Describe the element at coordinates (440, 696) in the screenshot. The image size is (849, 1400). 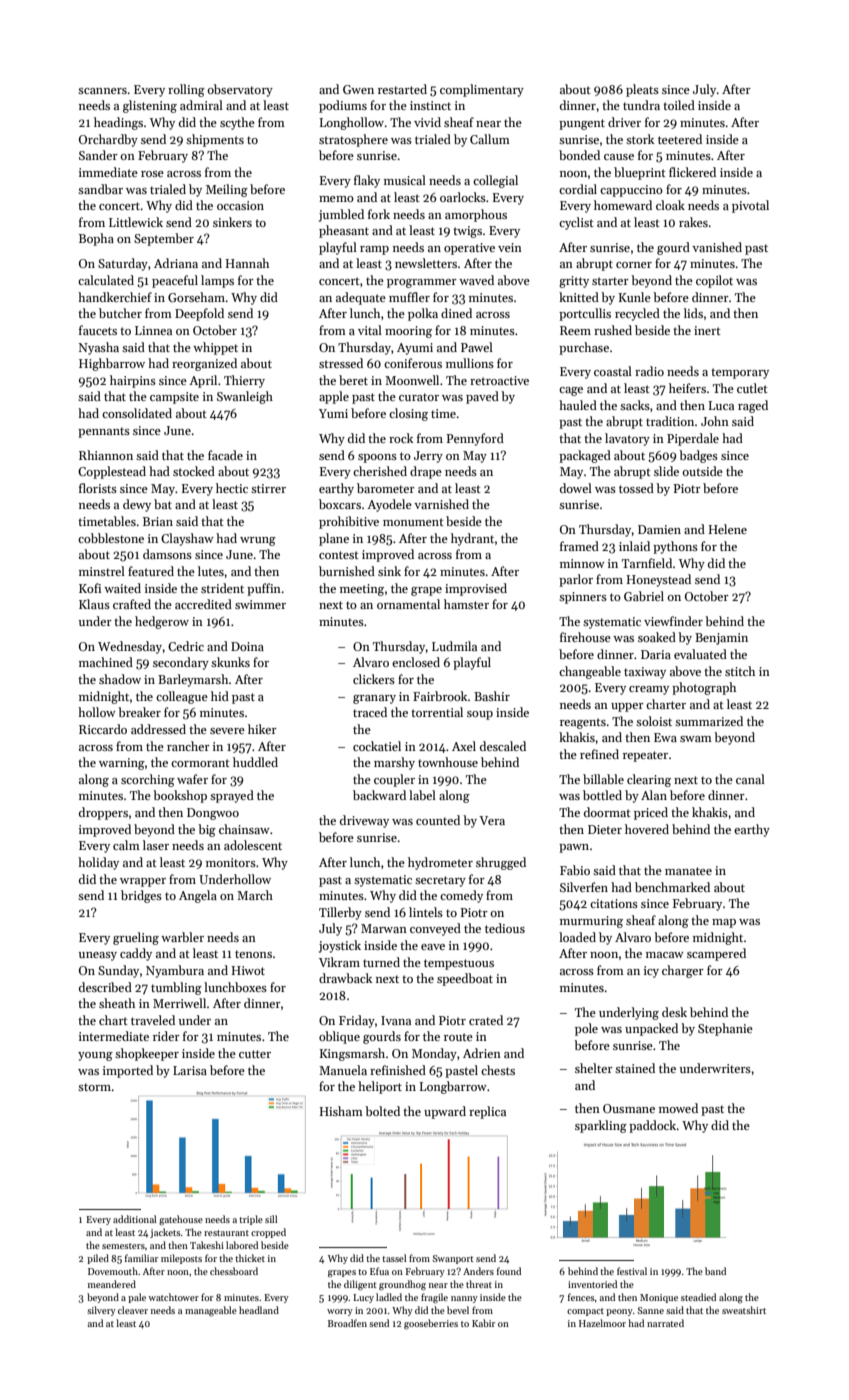
I see `Fairbrook` at that location.
